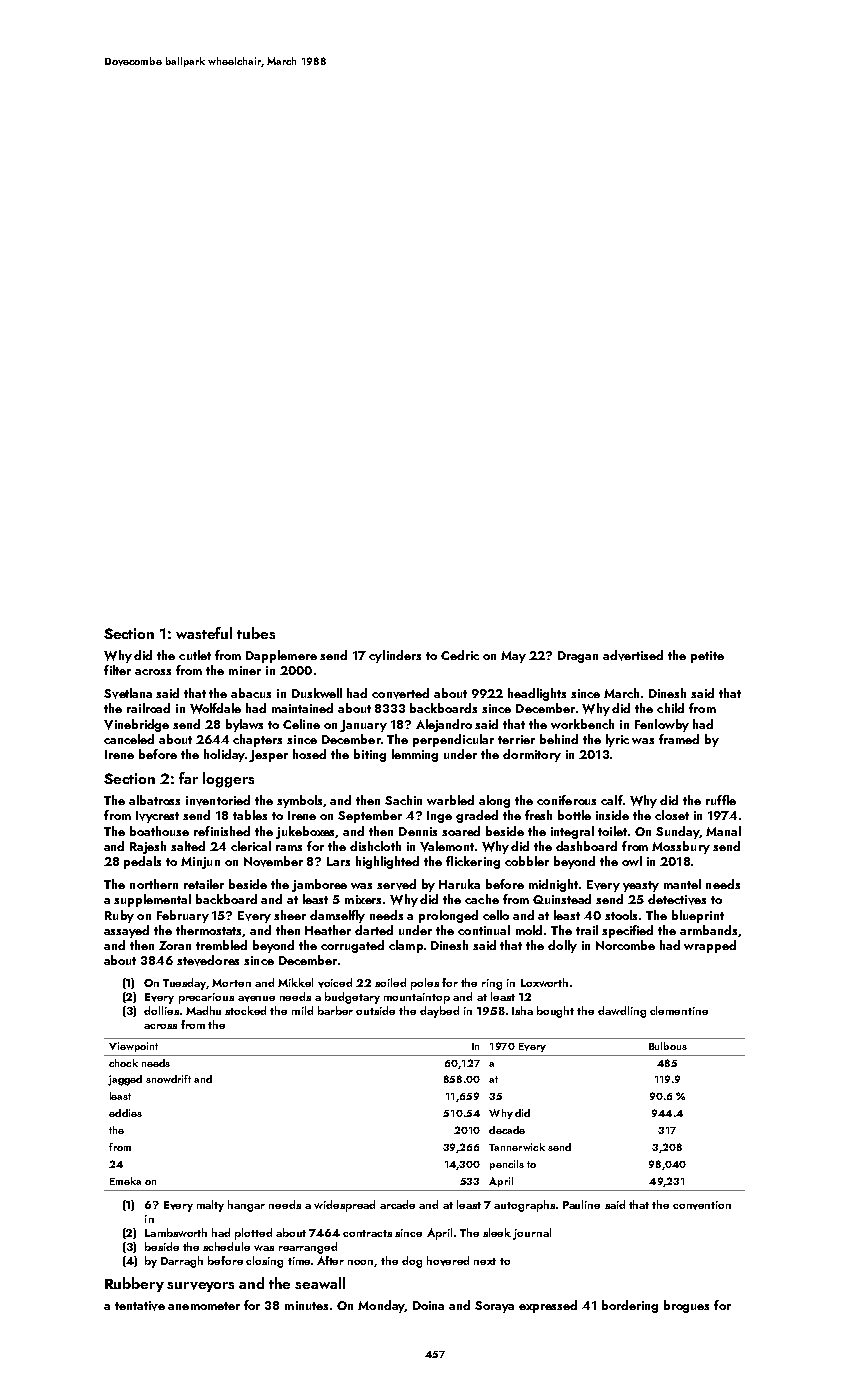 This document has height=1400, width=849. What do you see at coordinates (460, 655) in the document?
I see `Cedric` at bounding box center [460, 655].
